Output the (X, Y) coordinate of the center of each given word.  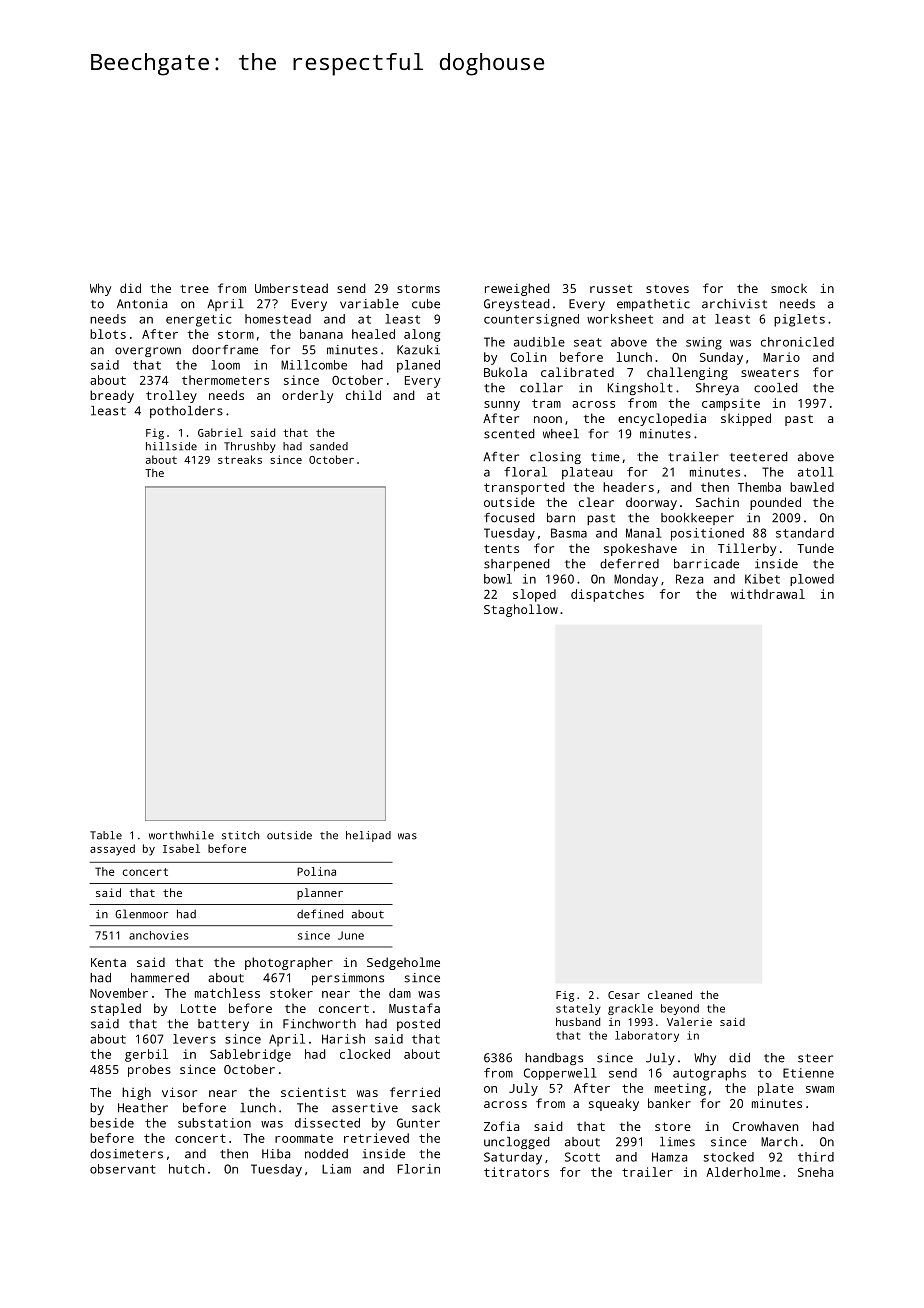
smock (789, 288)
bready (112, 396)
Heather (143, 1108)
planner (320, 894)
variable (369, 304)
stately (578, 1009)
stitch (240, 835)
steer (815, 1058)
